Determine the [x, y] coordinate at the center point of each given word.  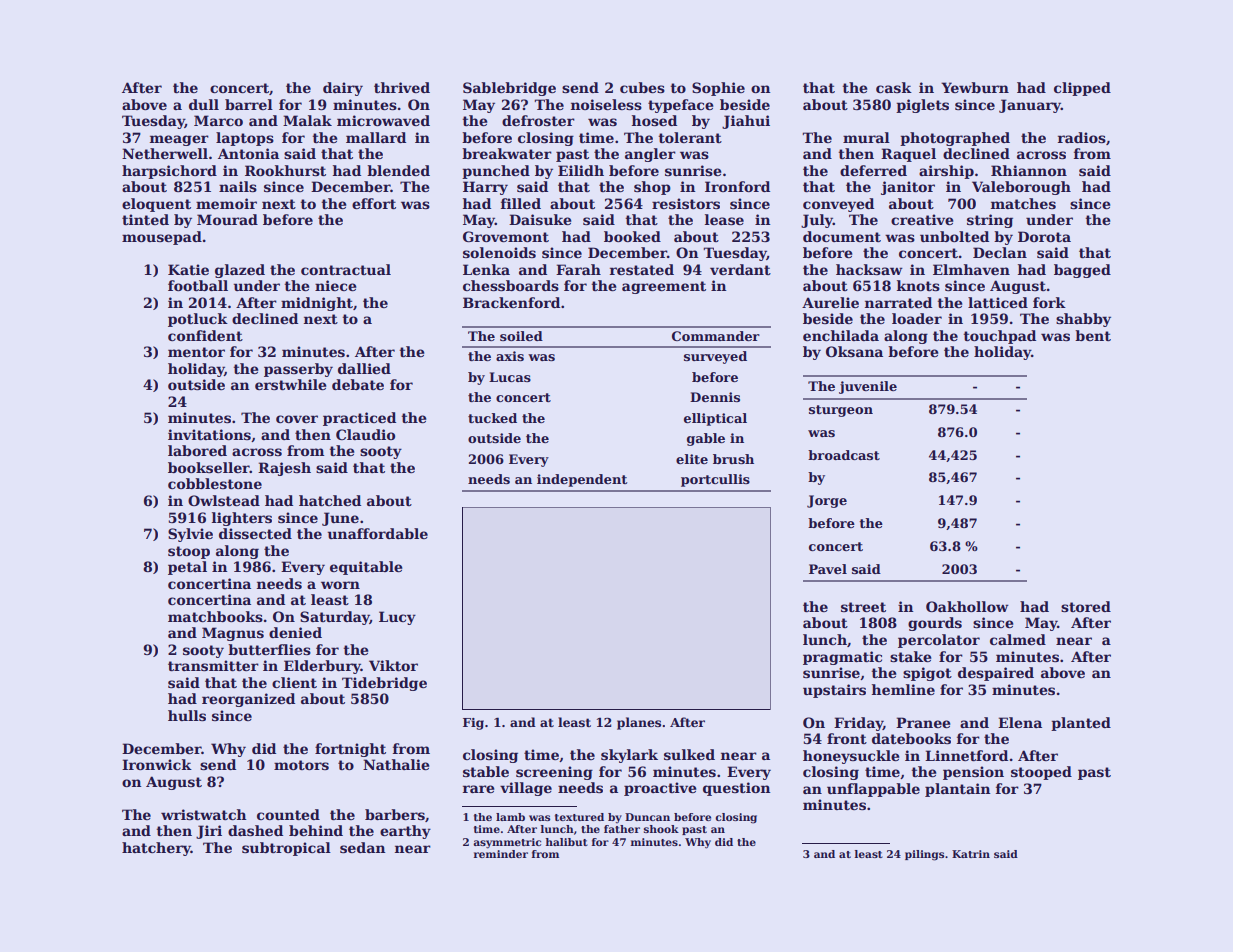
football [198, 285]
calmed [1018, 639]
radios [1082, 137]
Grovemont [506, 236]
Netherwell [165, 153]
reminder [501, 854]
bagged [1082, 271]
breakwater [507, 153]
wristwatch [204, 814]
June [340, 519]
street [863, 607]
